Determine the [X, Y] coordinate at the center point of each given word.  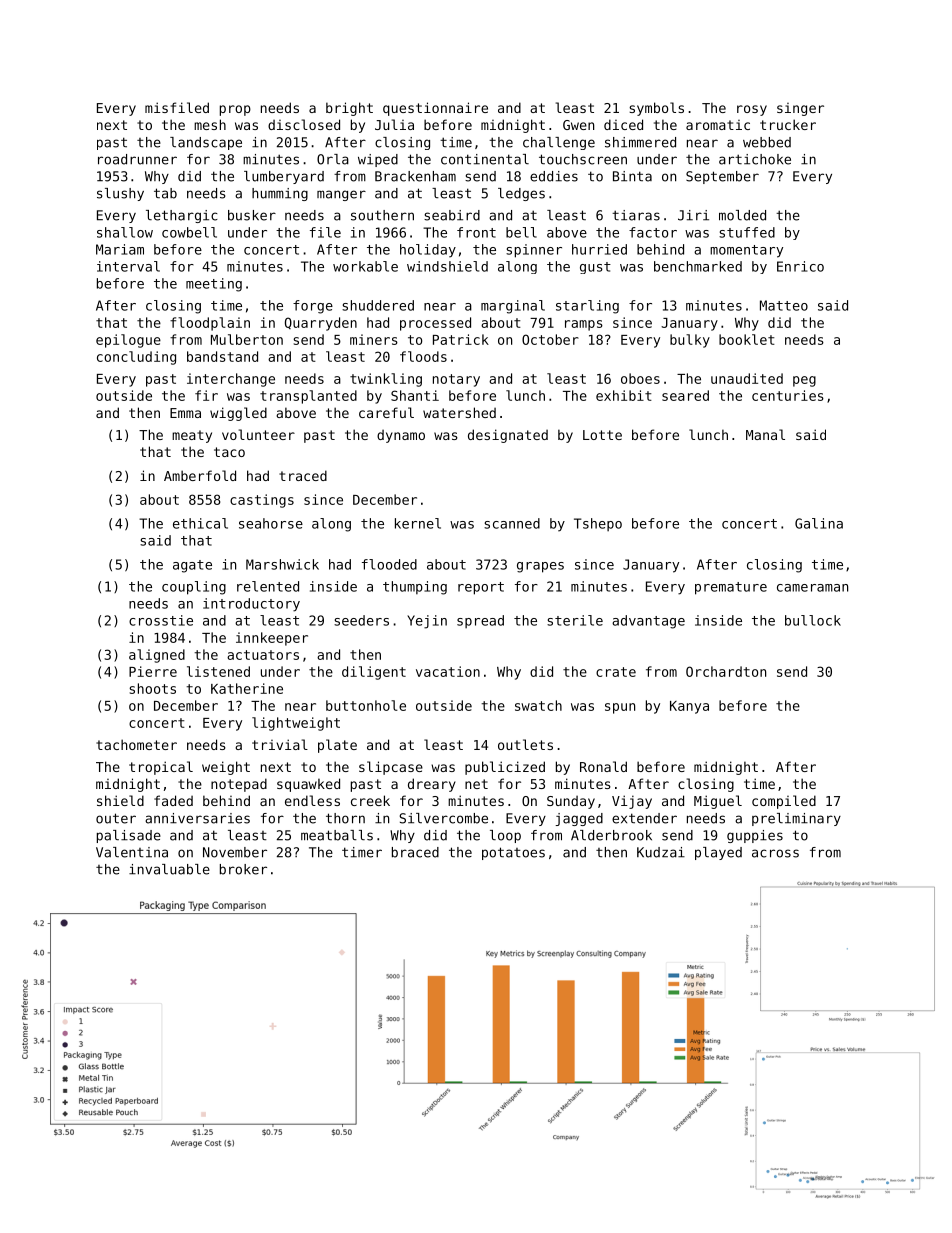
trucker [788, 124]
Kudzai [661, 852]
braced [415, 852]
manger [341, 195]
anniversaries [197, 818]
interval [128, 266]
